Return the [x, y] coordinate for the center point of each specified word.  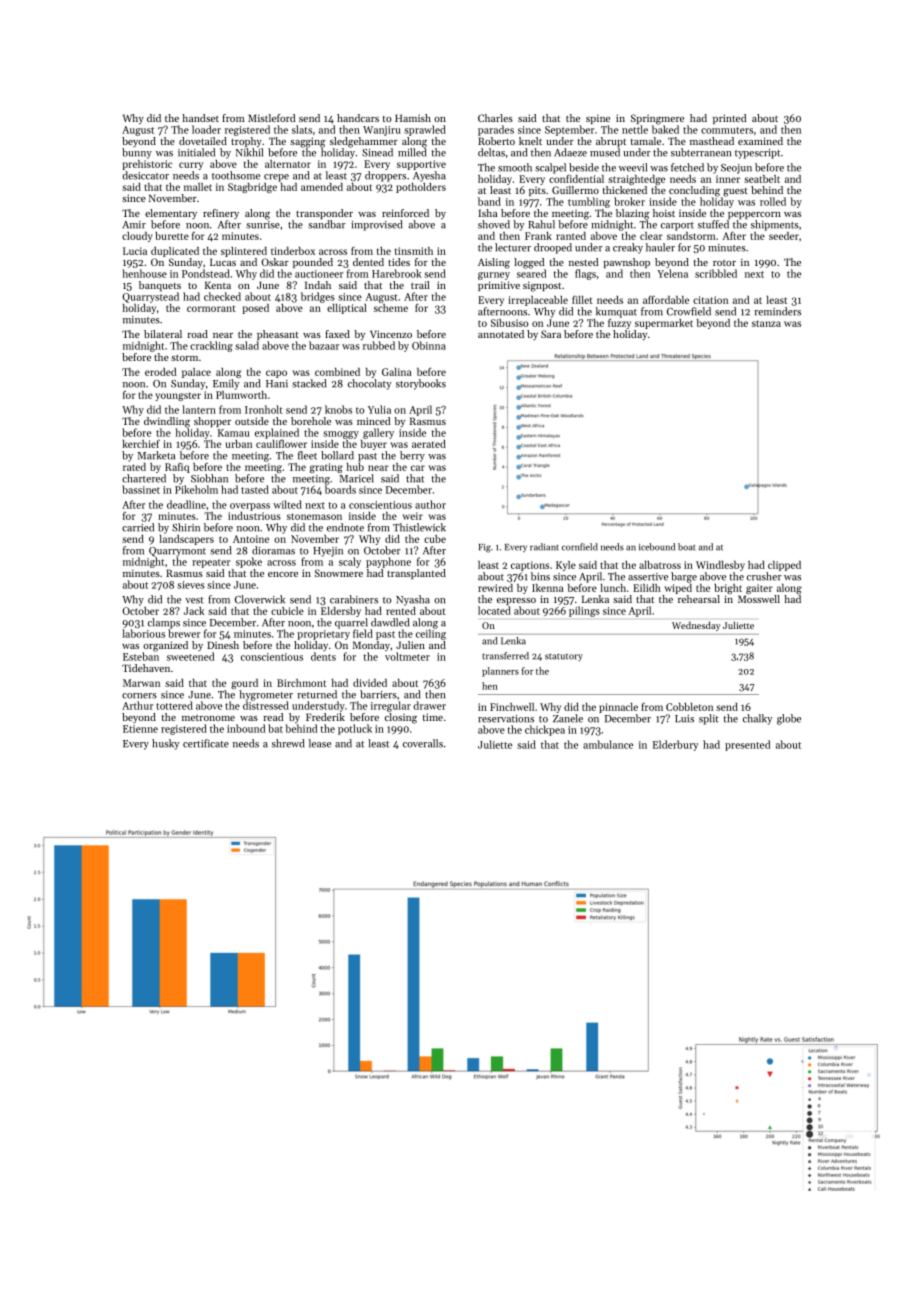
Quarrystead [151, 297]
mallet [198, 187]
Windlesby [720, 566]
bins [540, 576]
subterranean [701, 152]
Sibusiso [509, 323]
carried [138, 527]
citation [710, 300]
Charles [495, 118]
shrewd [288, 743]
